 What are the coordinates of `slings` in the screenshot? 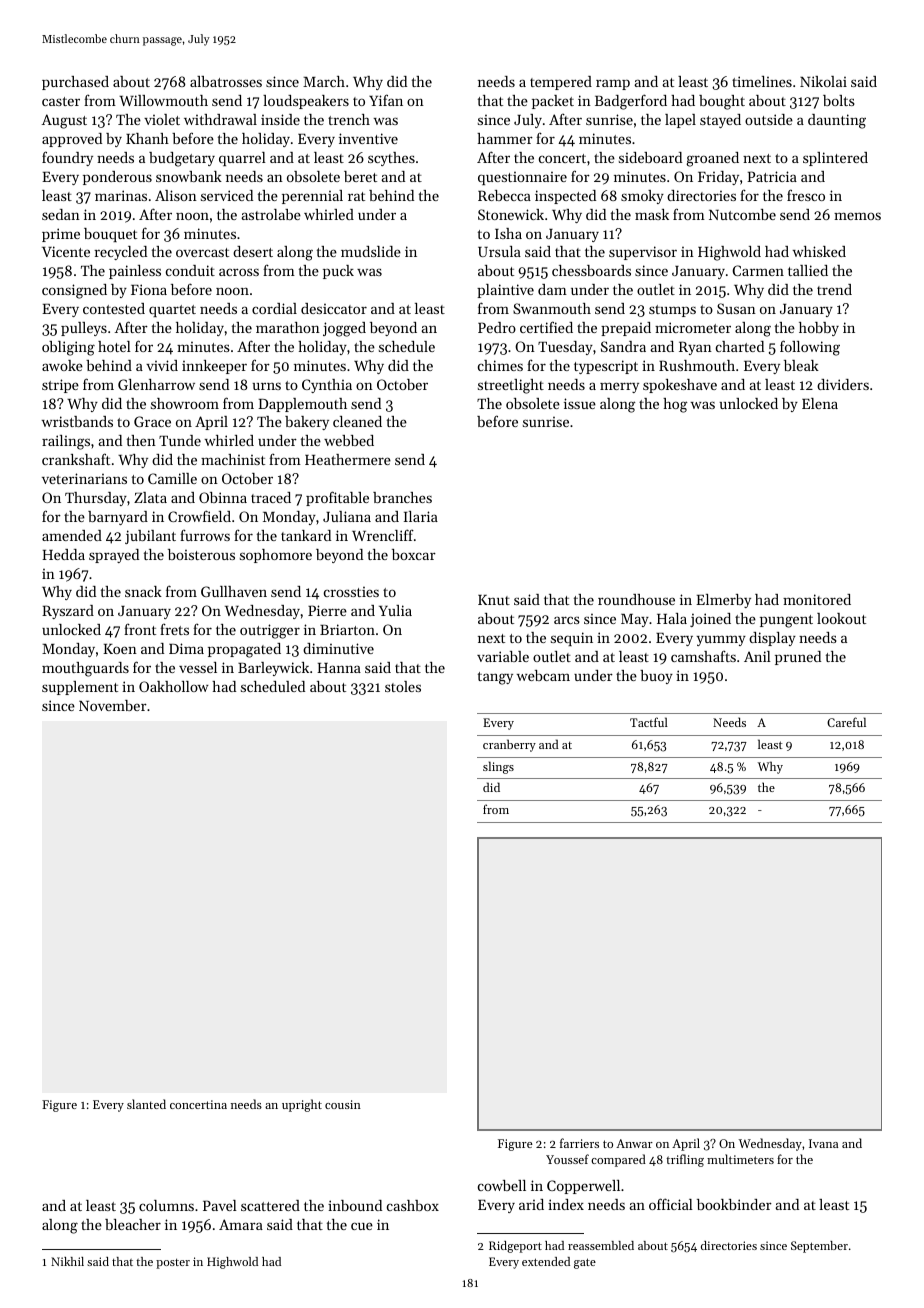 It's located at (498, 767).
